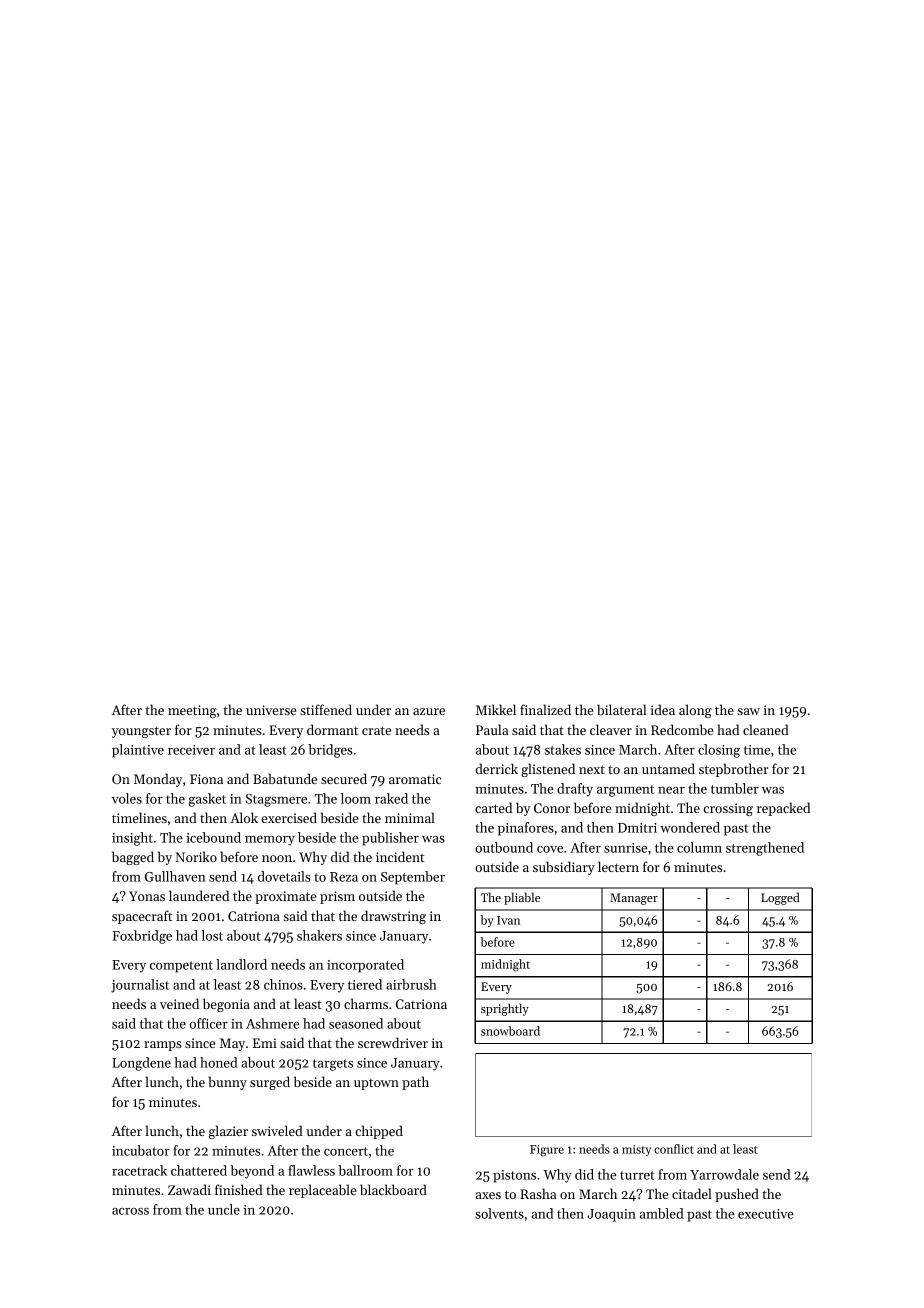  I want to click on glazier, so click(228, 1132).
